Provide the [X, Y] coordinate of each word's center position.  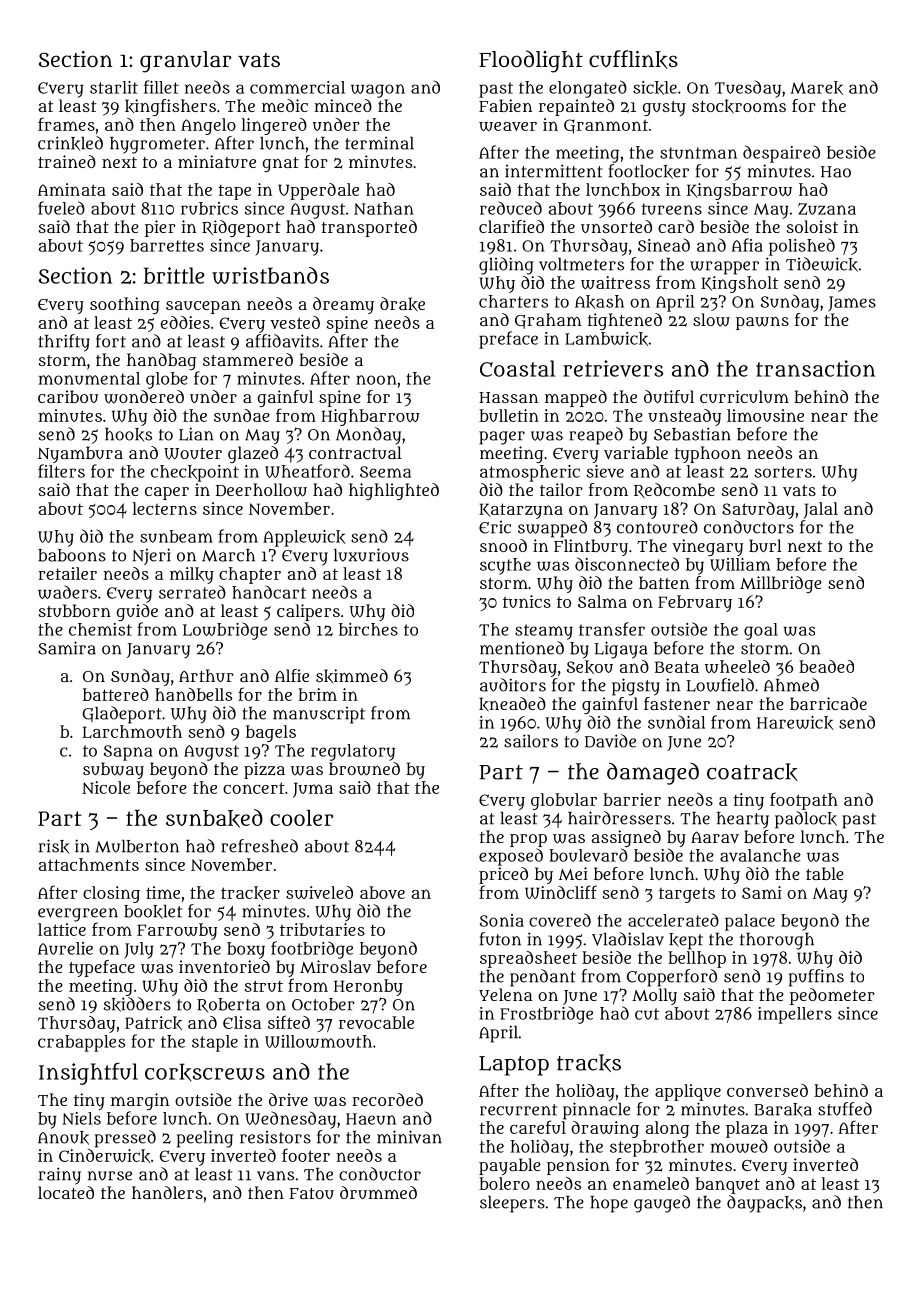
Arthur [206, 675]
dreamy [343, 305]
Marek [816, 88]
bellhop [697, 959]
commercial [297, 87]
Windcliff [561, 892]
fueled [61, 208]
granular [186, 62]
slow [711, 320]
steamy [544, 632]
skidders [137, 1004]
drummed [378, 1192]
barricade [828, 703]
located [66, 1192]
